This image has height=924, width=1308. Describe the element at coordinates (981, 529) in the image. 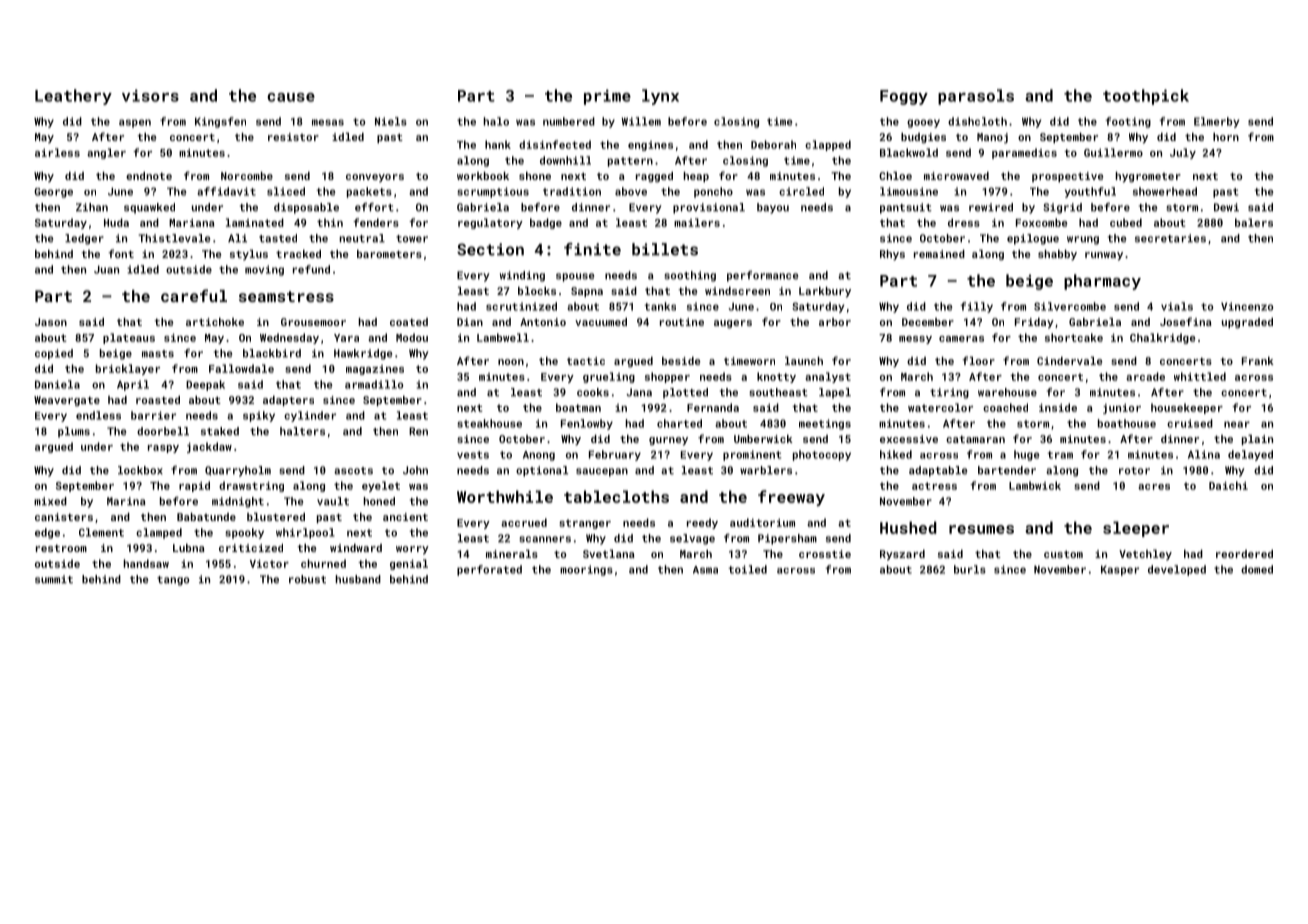

I see `resumes` at that location.
